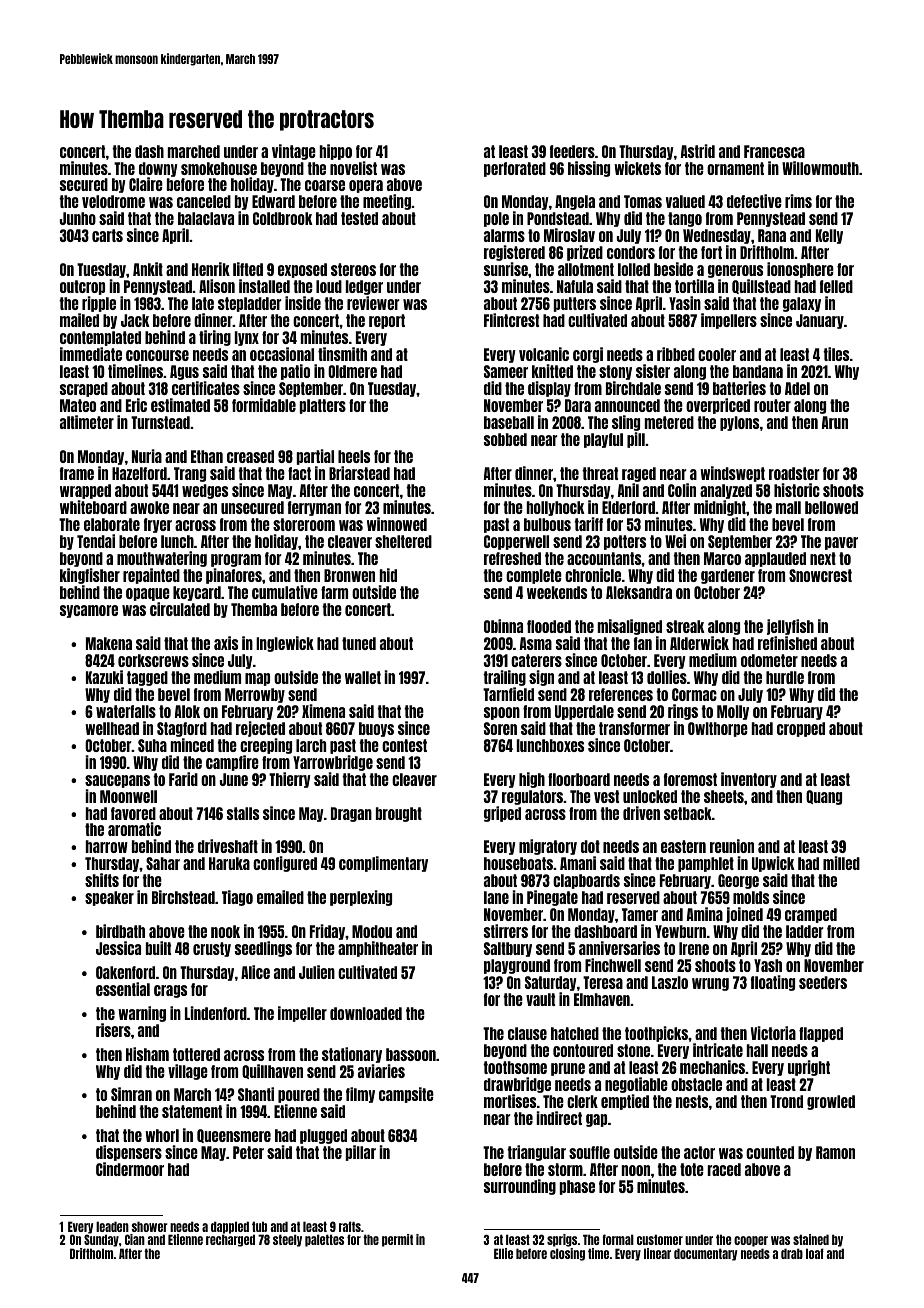  I want to click on seeders, so click(823, 982).
